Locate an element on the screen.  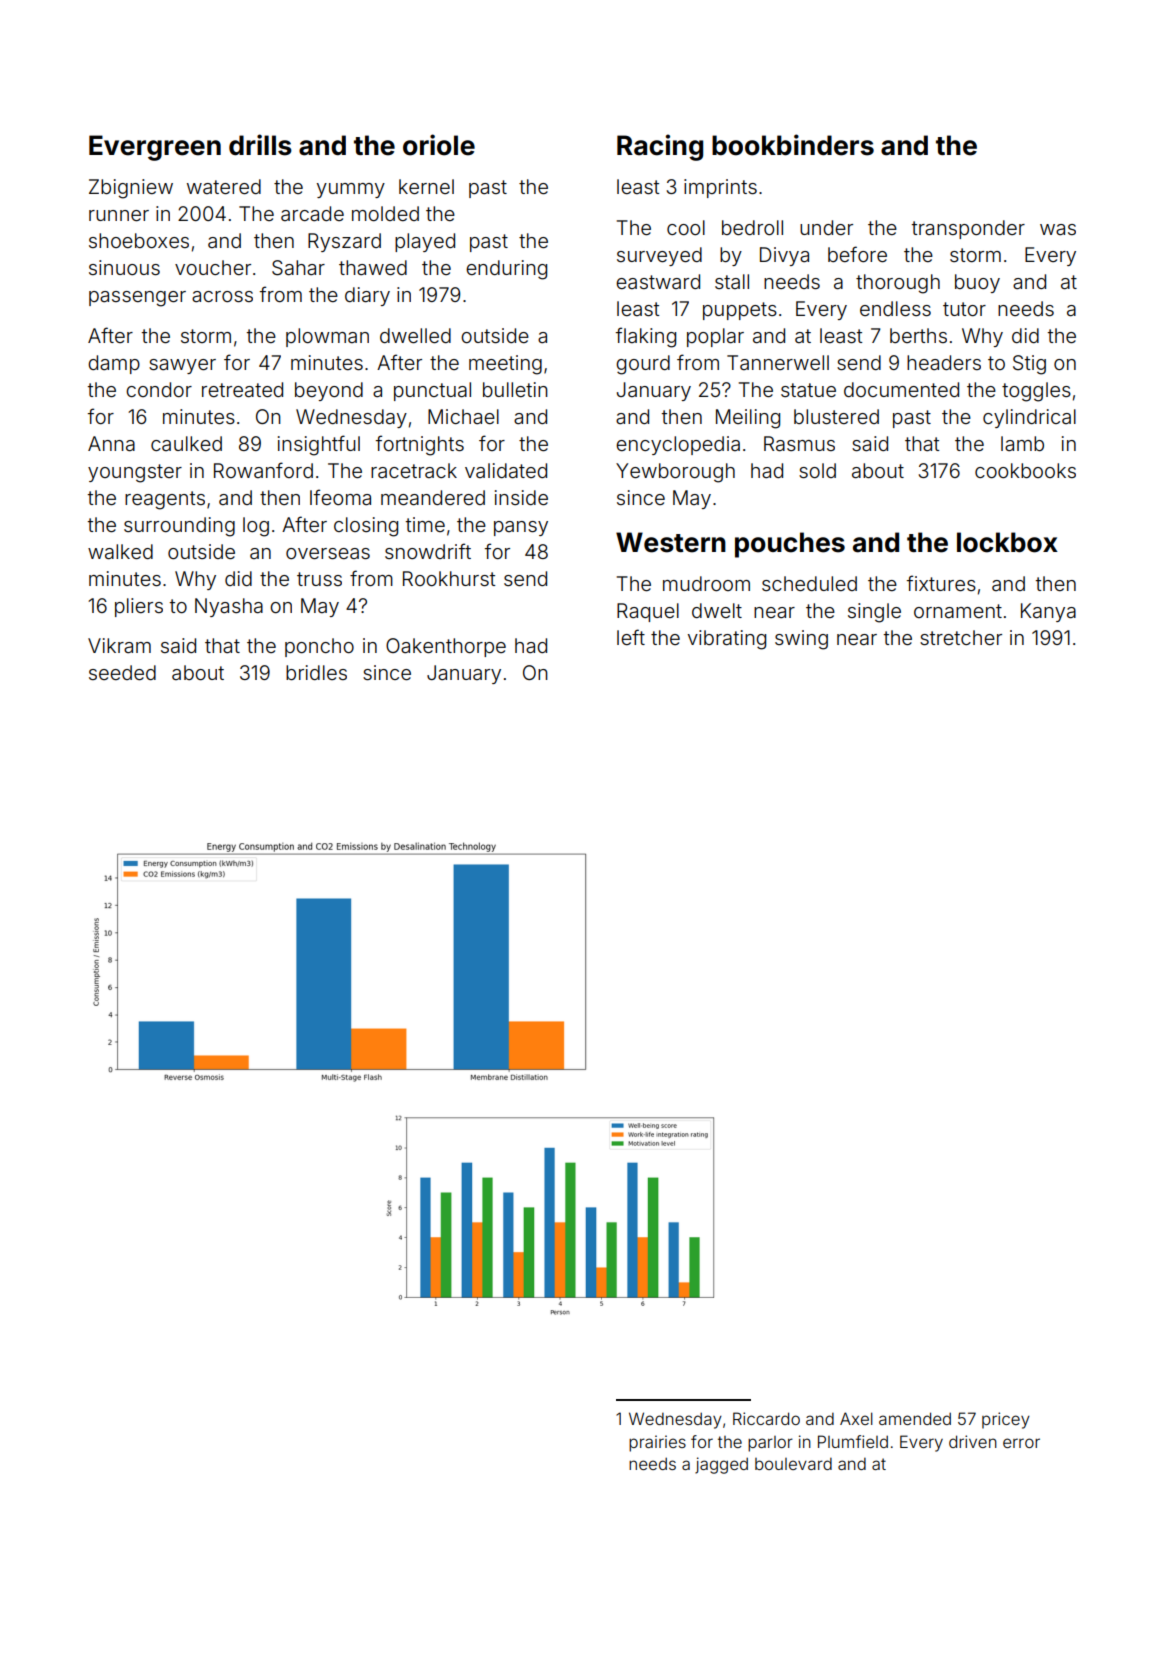
seeded is located at coordinates (122, 672).
